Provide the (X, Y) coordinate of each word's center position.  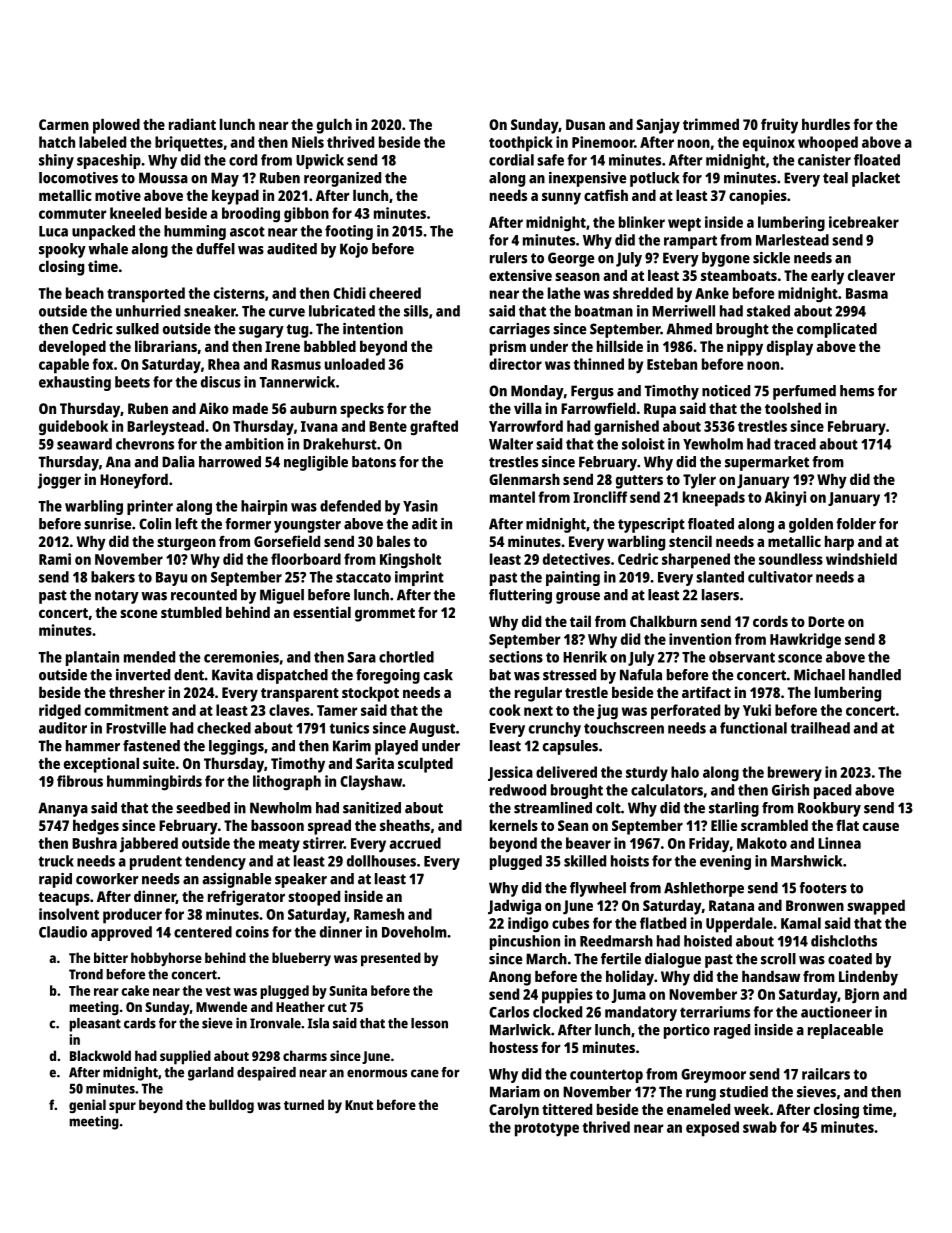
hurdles (826, 124)
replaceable (845, 1031)
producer (132, 916)
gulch (334, 126)
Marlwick (520, 1030)
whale (108, 249)
